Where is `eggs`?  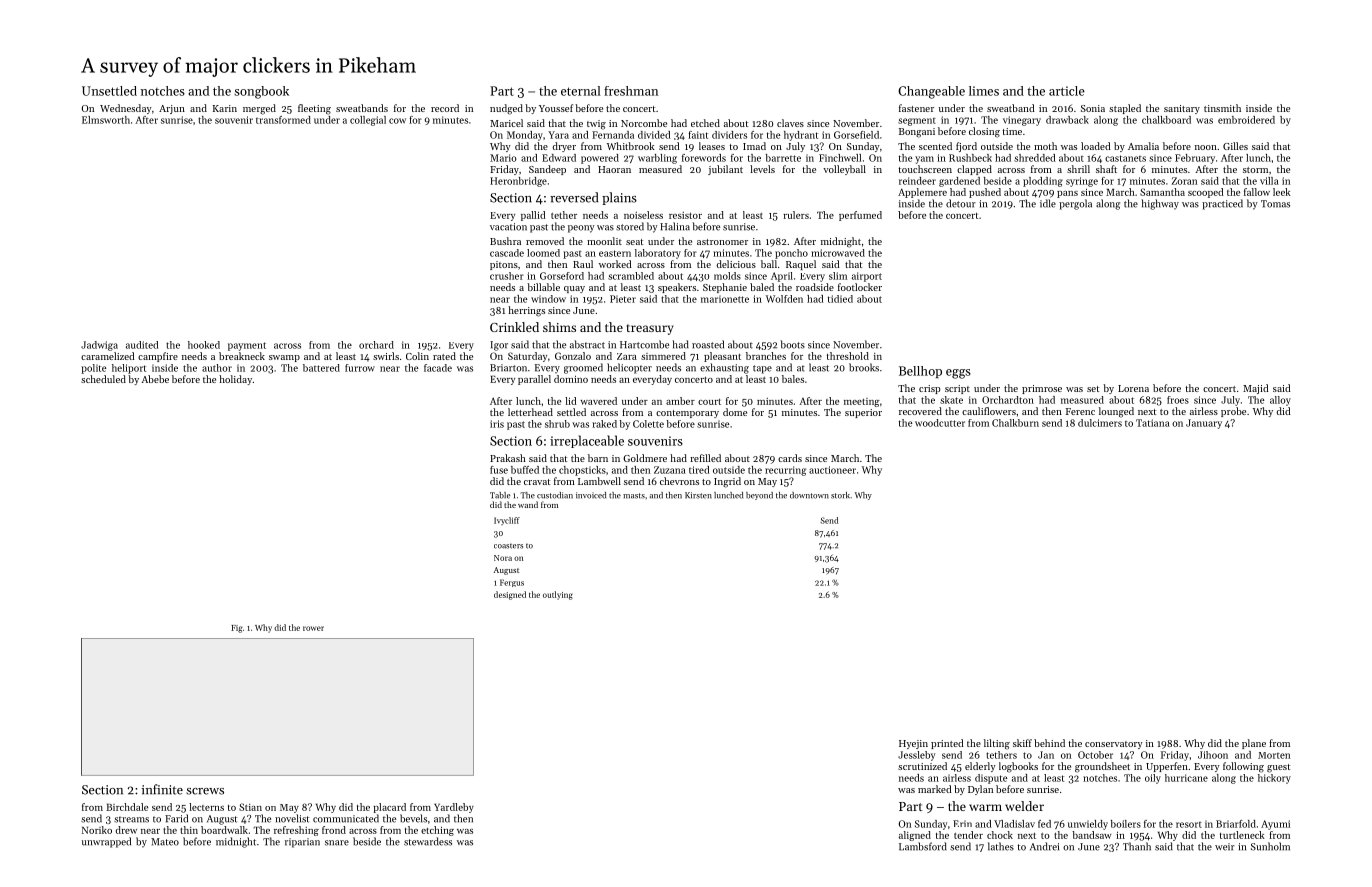 eggs is located at coordinates (958, 374).
